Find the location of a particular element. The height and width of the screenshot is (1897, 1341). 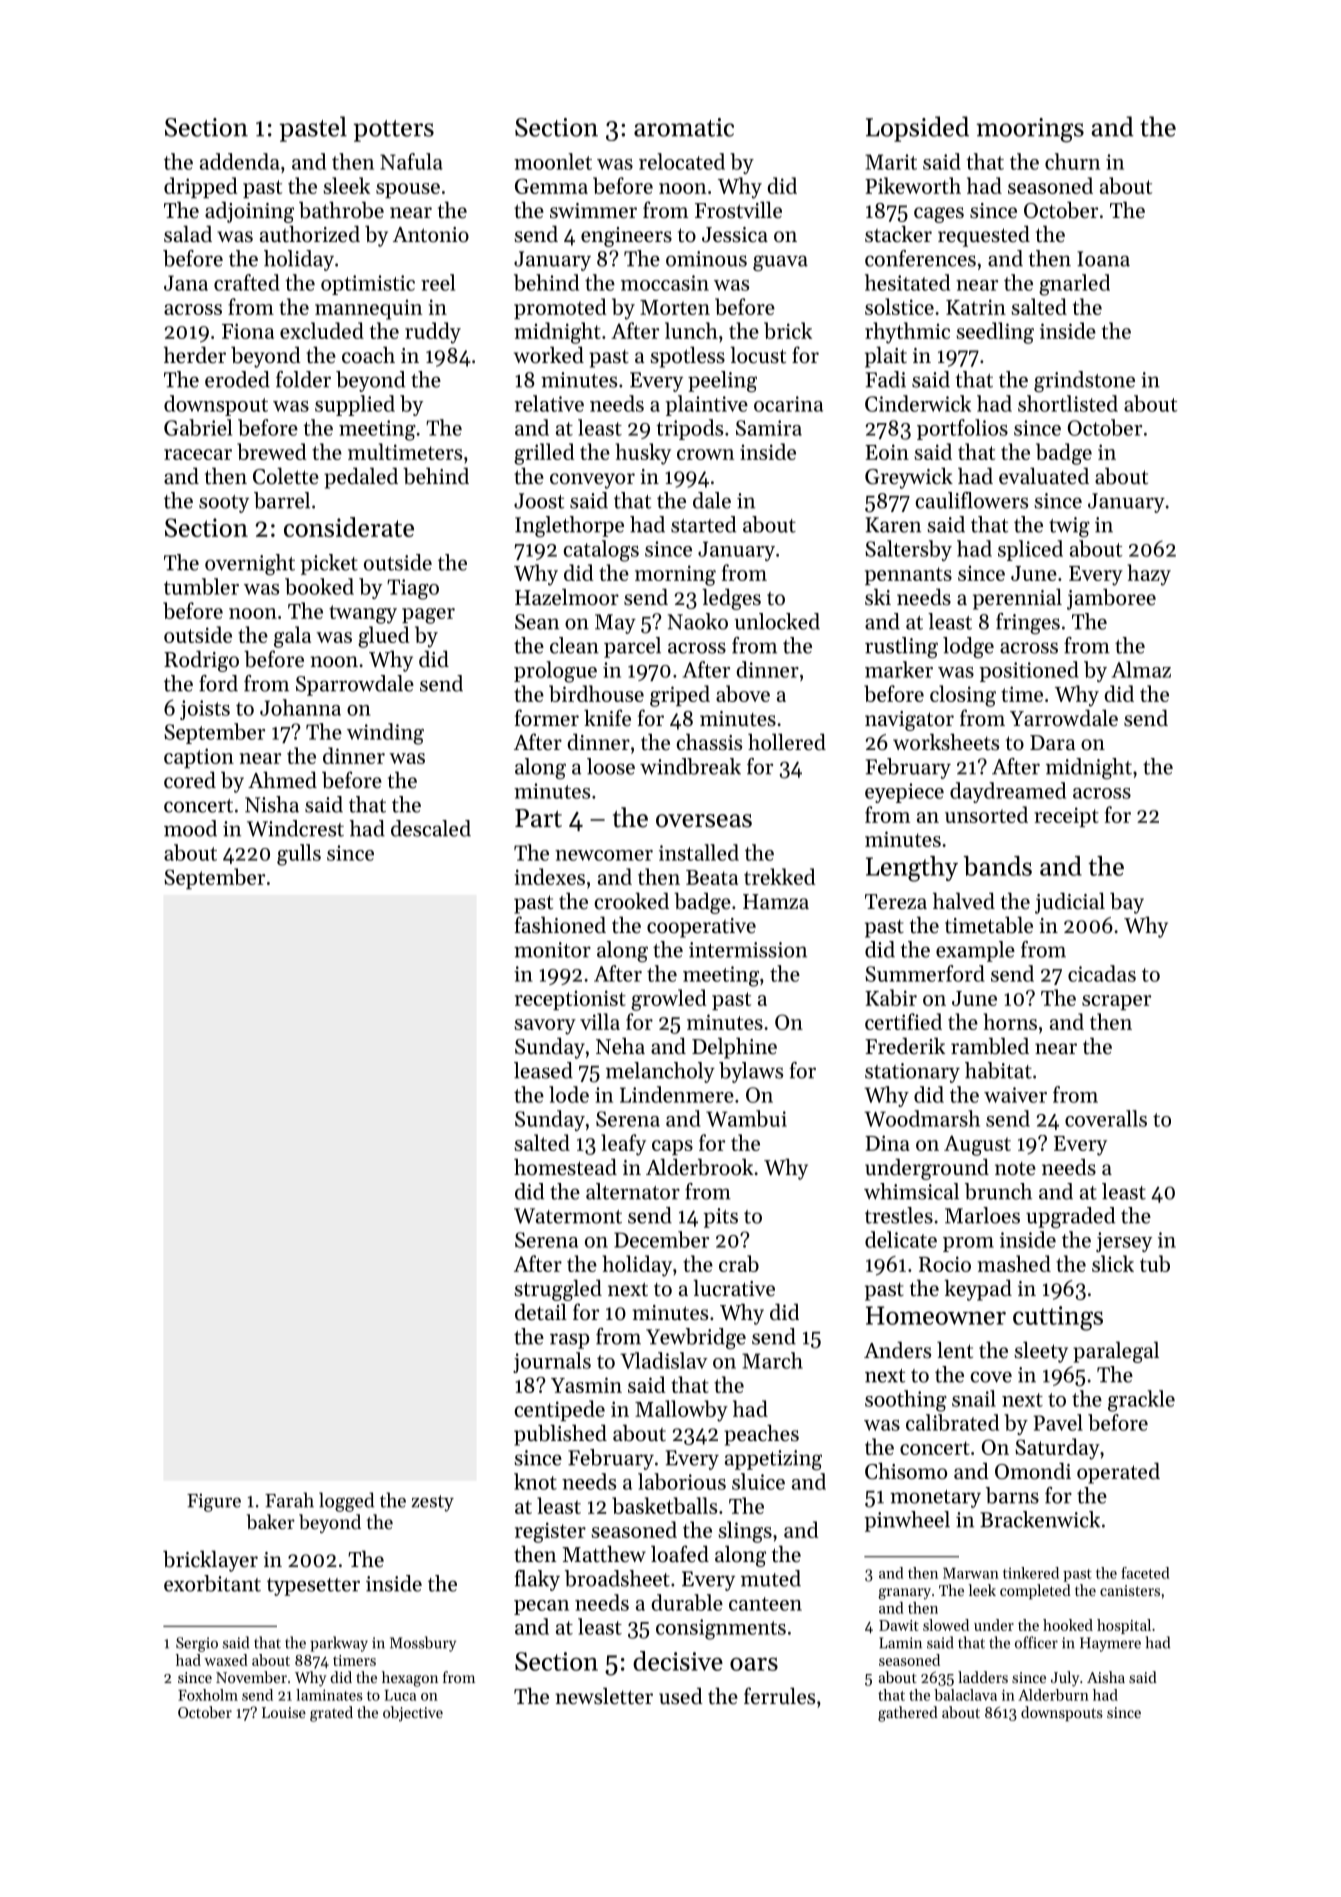

homestead is located at coordinates (565, 1167).
